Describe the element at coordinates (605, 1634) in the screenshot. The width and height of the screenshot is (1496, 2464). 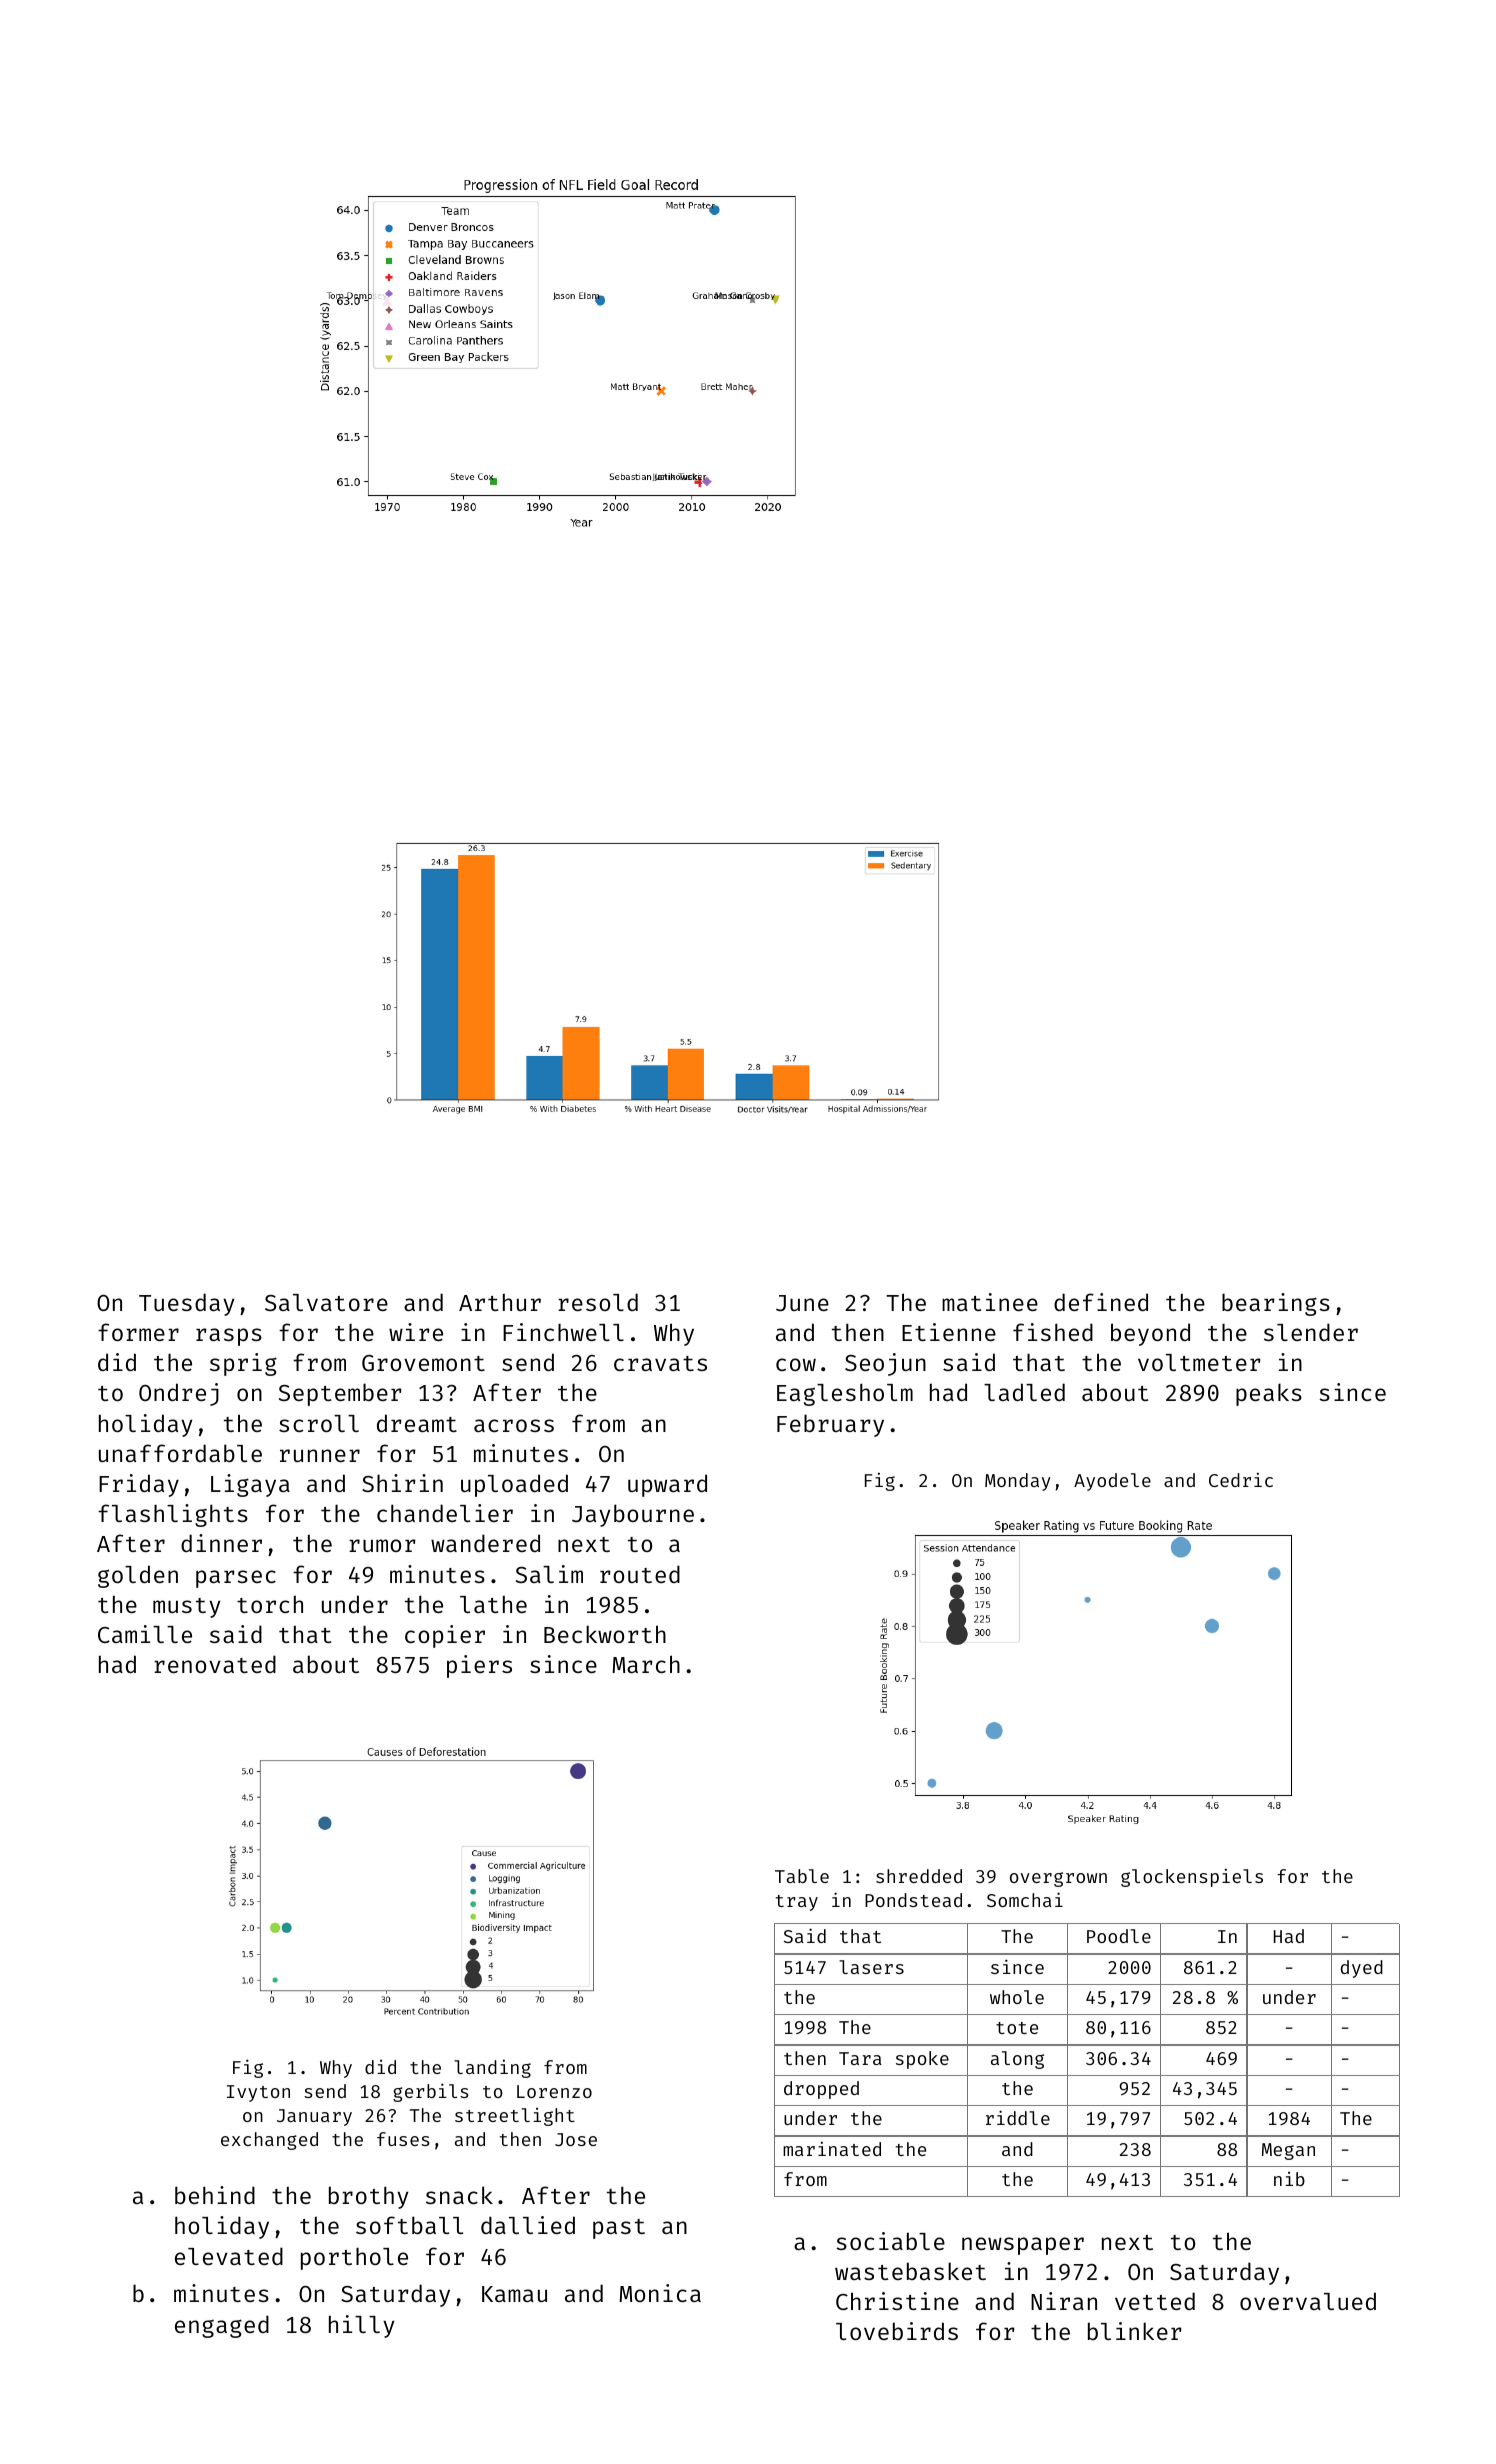
I see `Beckworth` at that location.
